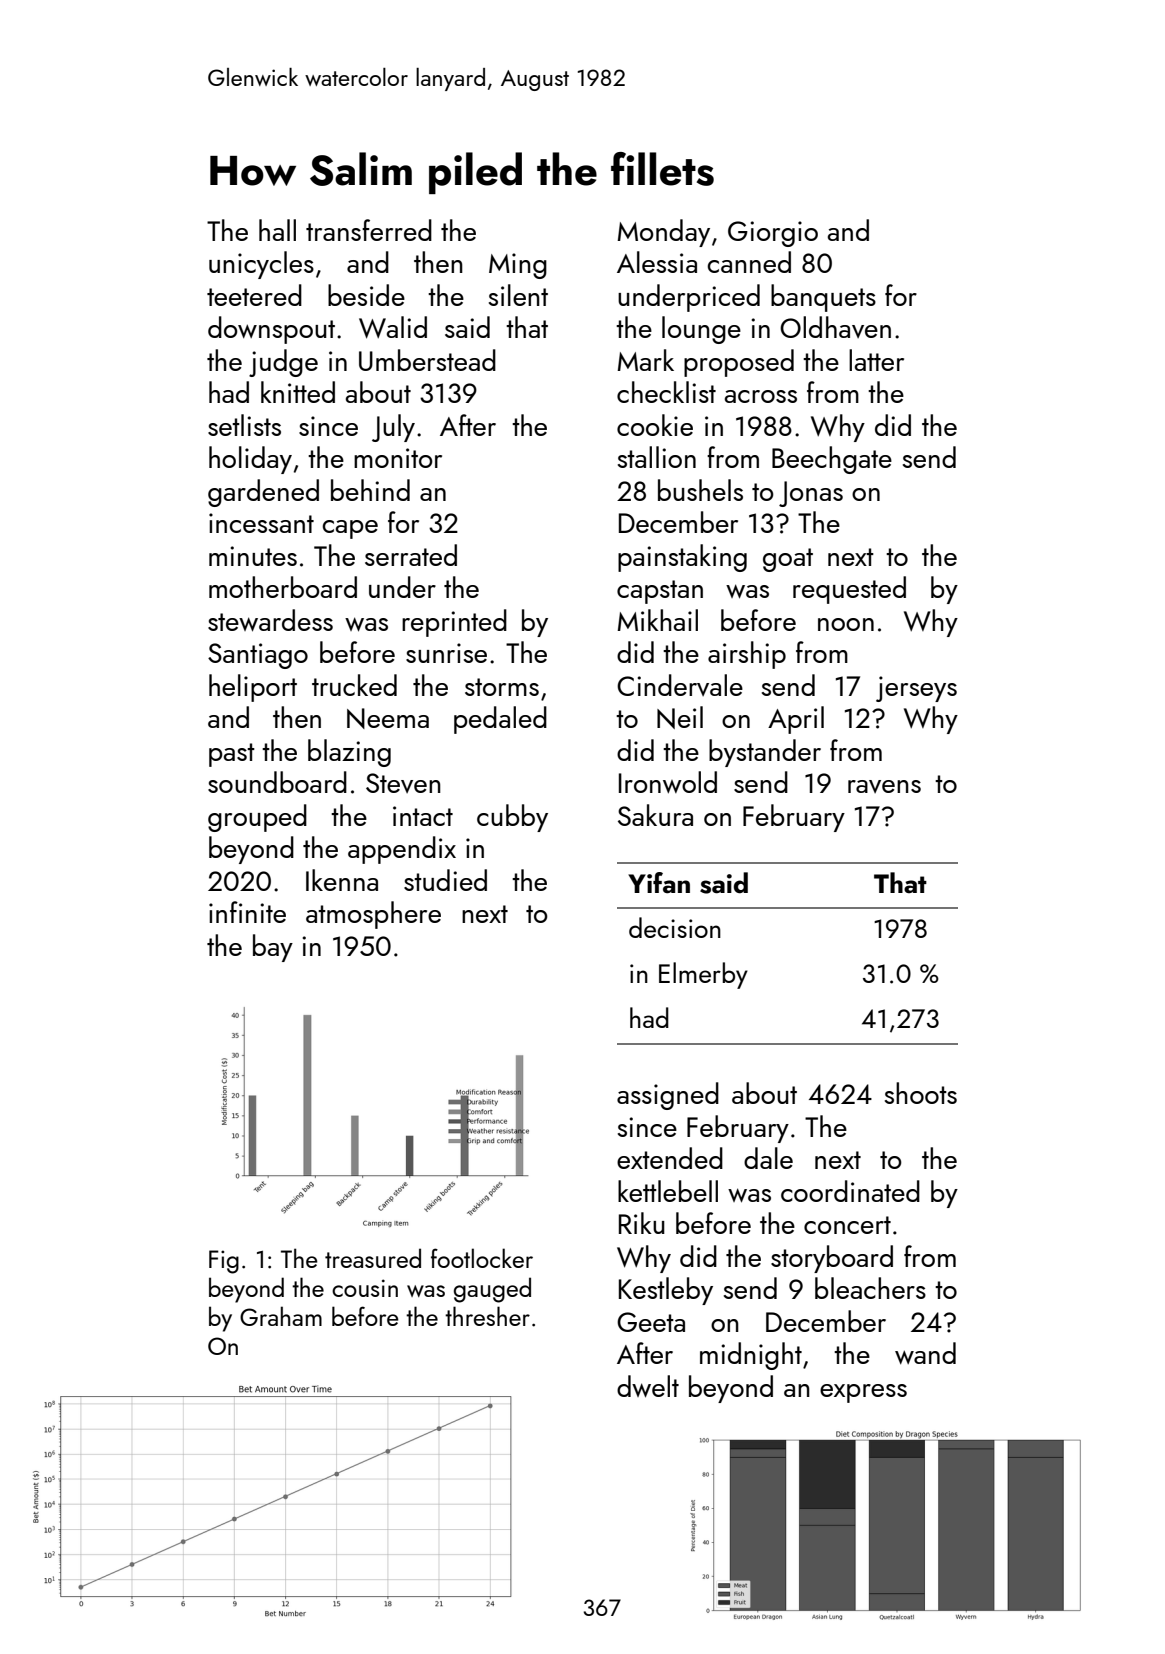  I want to click on bay, so click(273, 948).
